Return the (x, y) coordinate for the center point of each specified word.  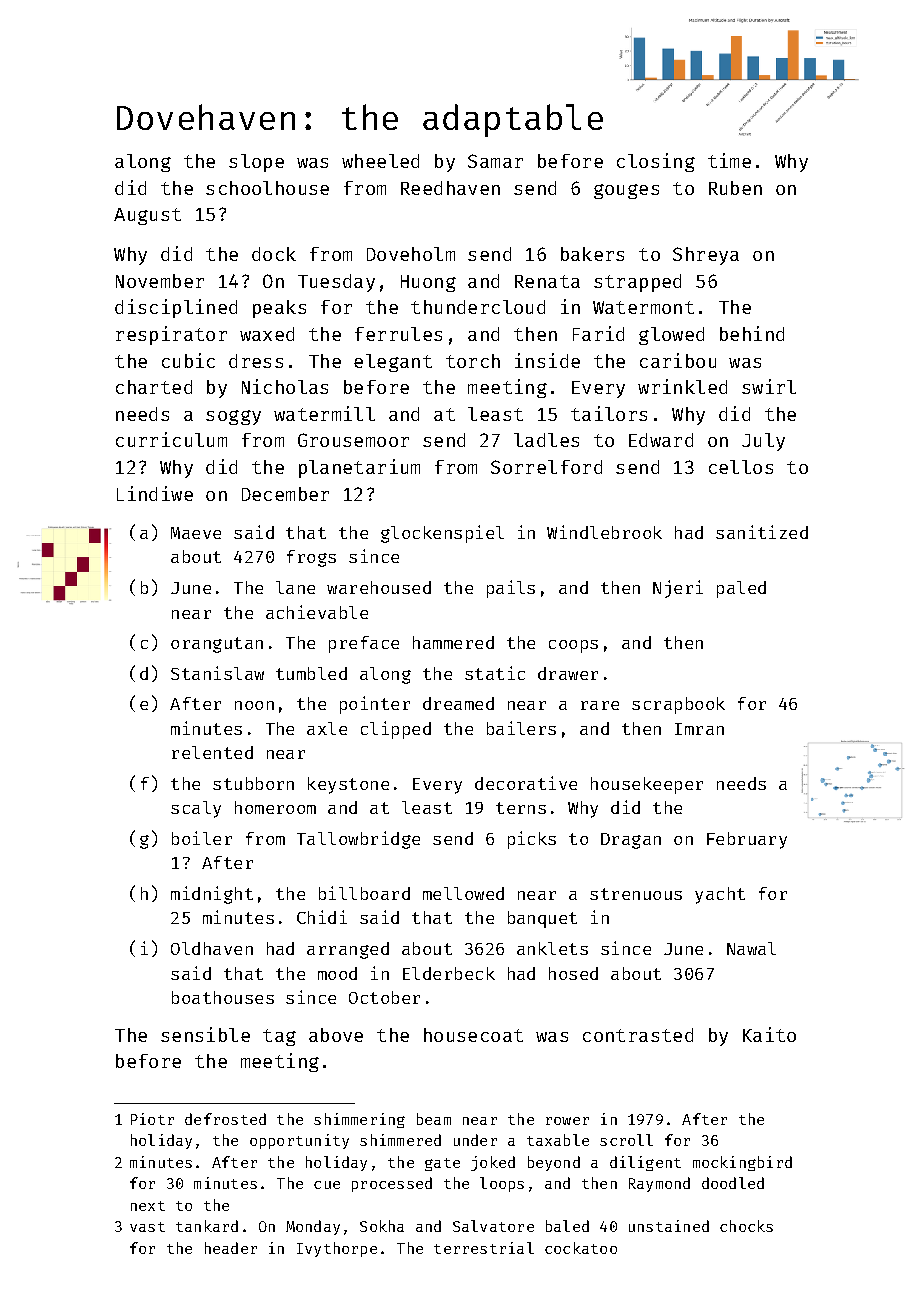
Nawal (751, 948)
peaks (279, 309)
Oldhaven (212, 948)
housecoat (473, 1035)
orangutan (217, 645)
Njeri (678, 589)
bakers (592, 254)
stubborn (253, 783)
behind (752, 333)
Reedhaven (450, 188)
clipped (396, 730)
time (729, 160)
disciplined (176, 308)
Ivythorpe (337, 1249)
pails (511, 589)
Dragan (631, 841)
